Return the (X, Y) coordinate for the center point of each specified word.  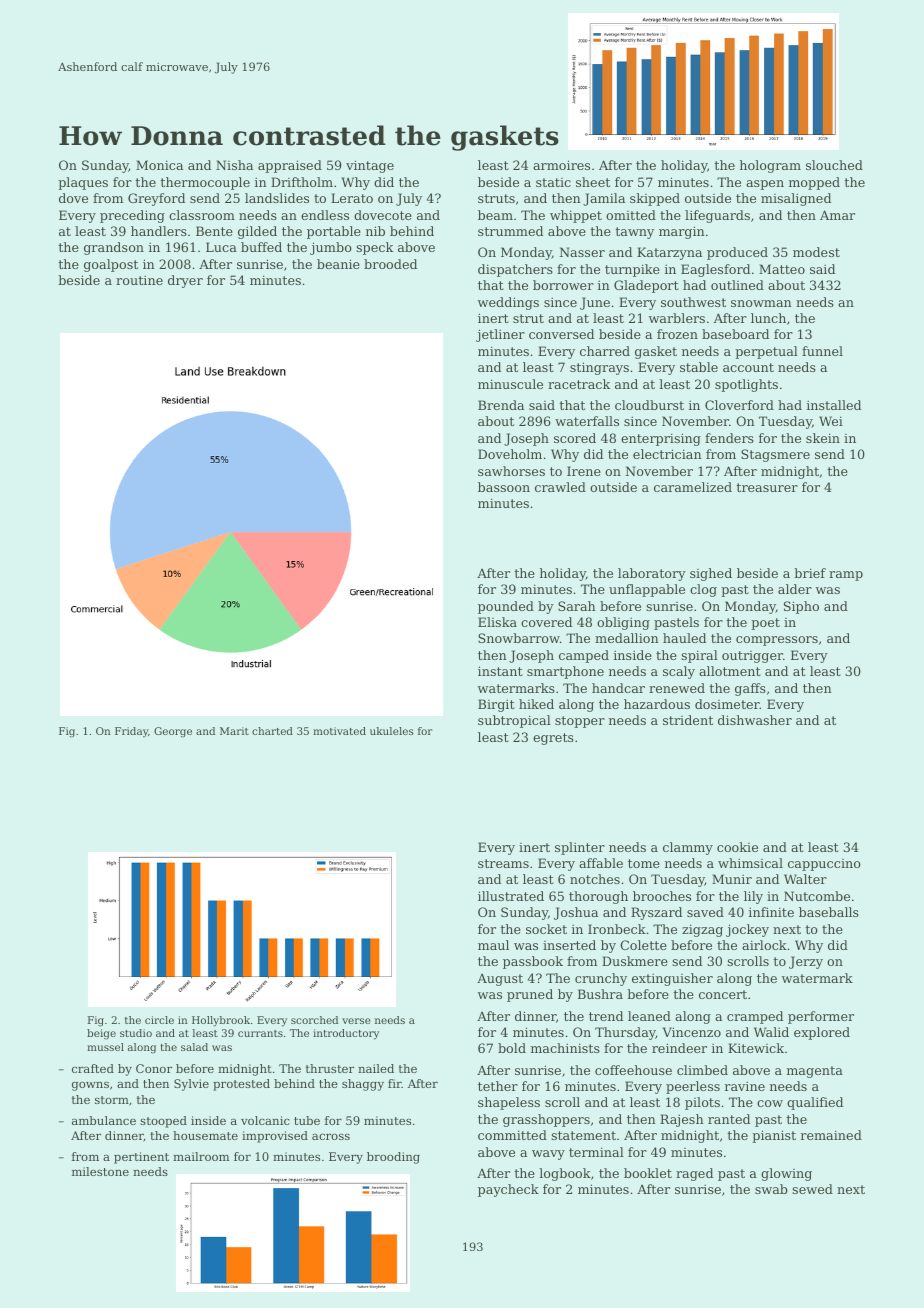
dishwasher (755, 720)
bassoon (504, 487)
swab (771, 1189)
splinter (580, 848)
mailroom (201, 1156)
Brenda (501, 405)
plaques (83, 183)
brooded (390, 264)
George (173, 732)
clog (703, 590)
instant (500, 671)
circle (159, 1020)
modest (816, 252)
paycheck (508, 1190)
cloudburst (649, 405)
